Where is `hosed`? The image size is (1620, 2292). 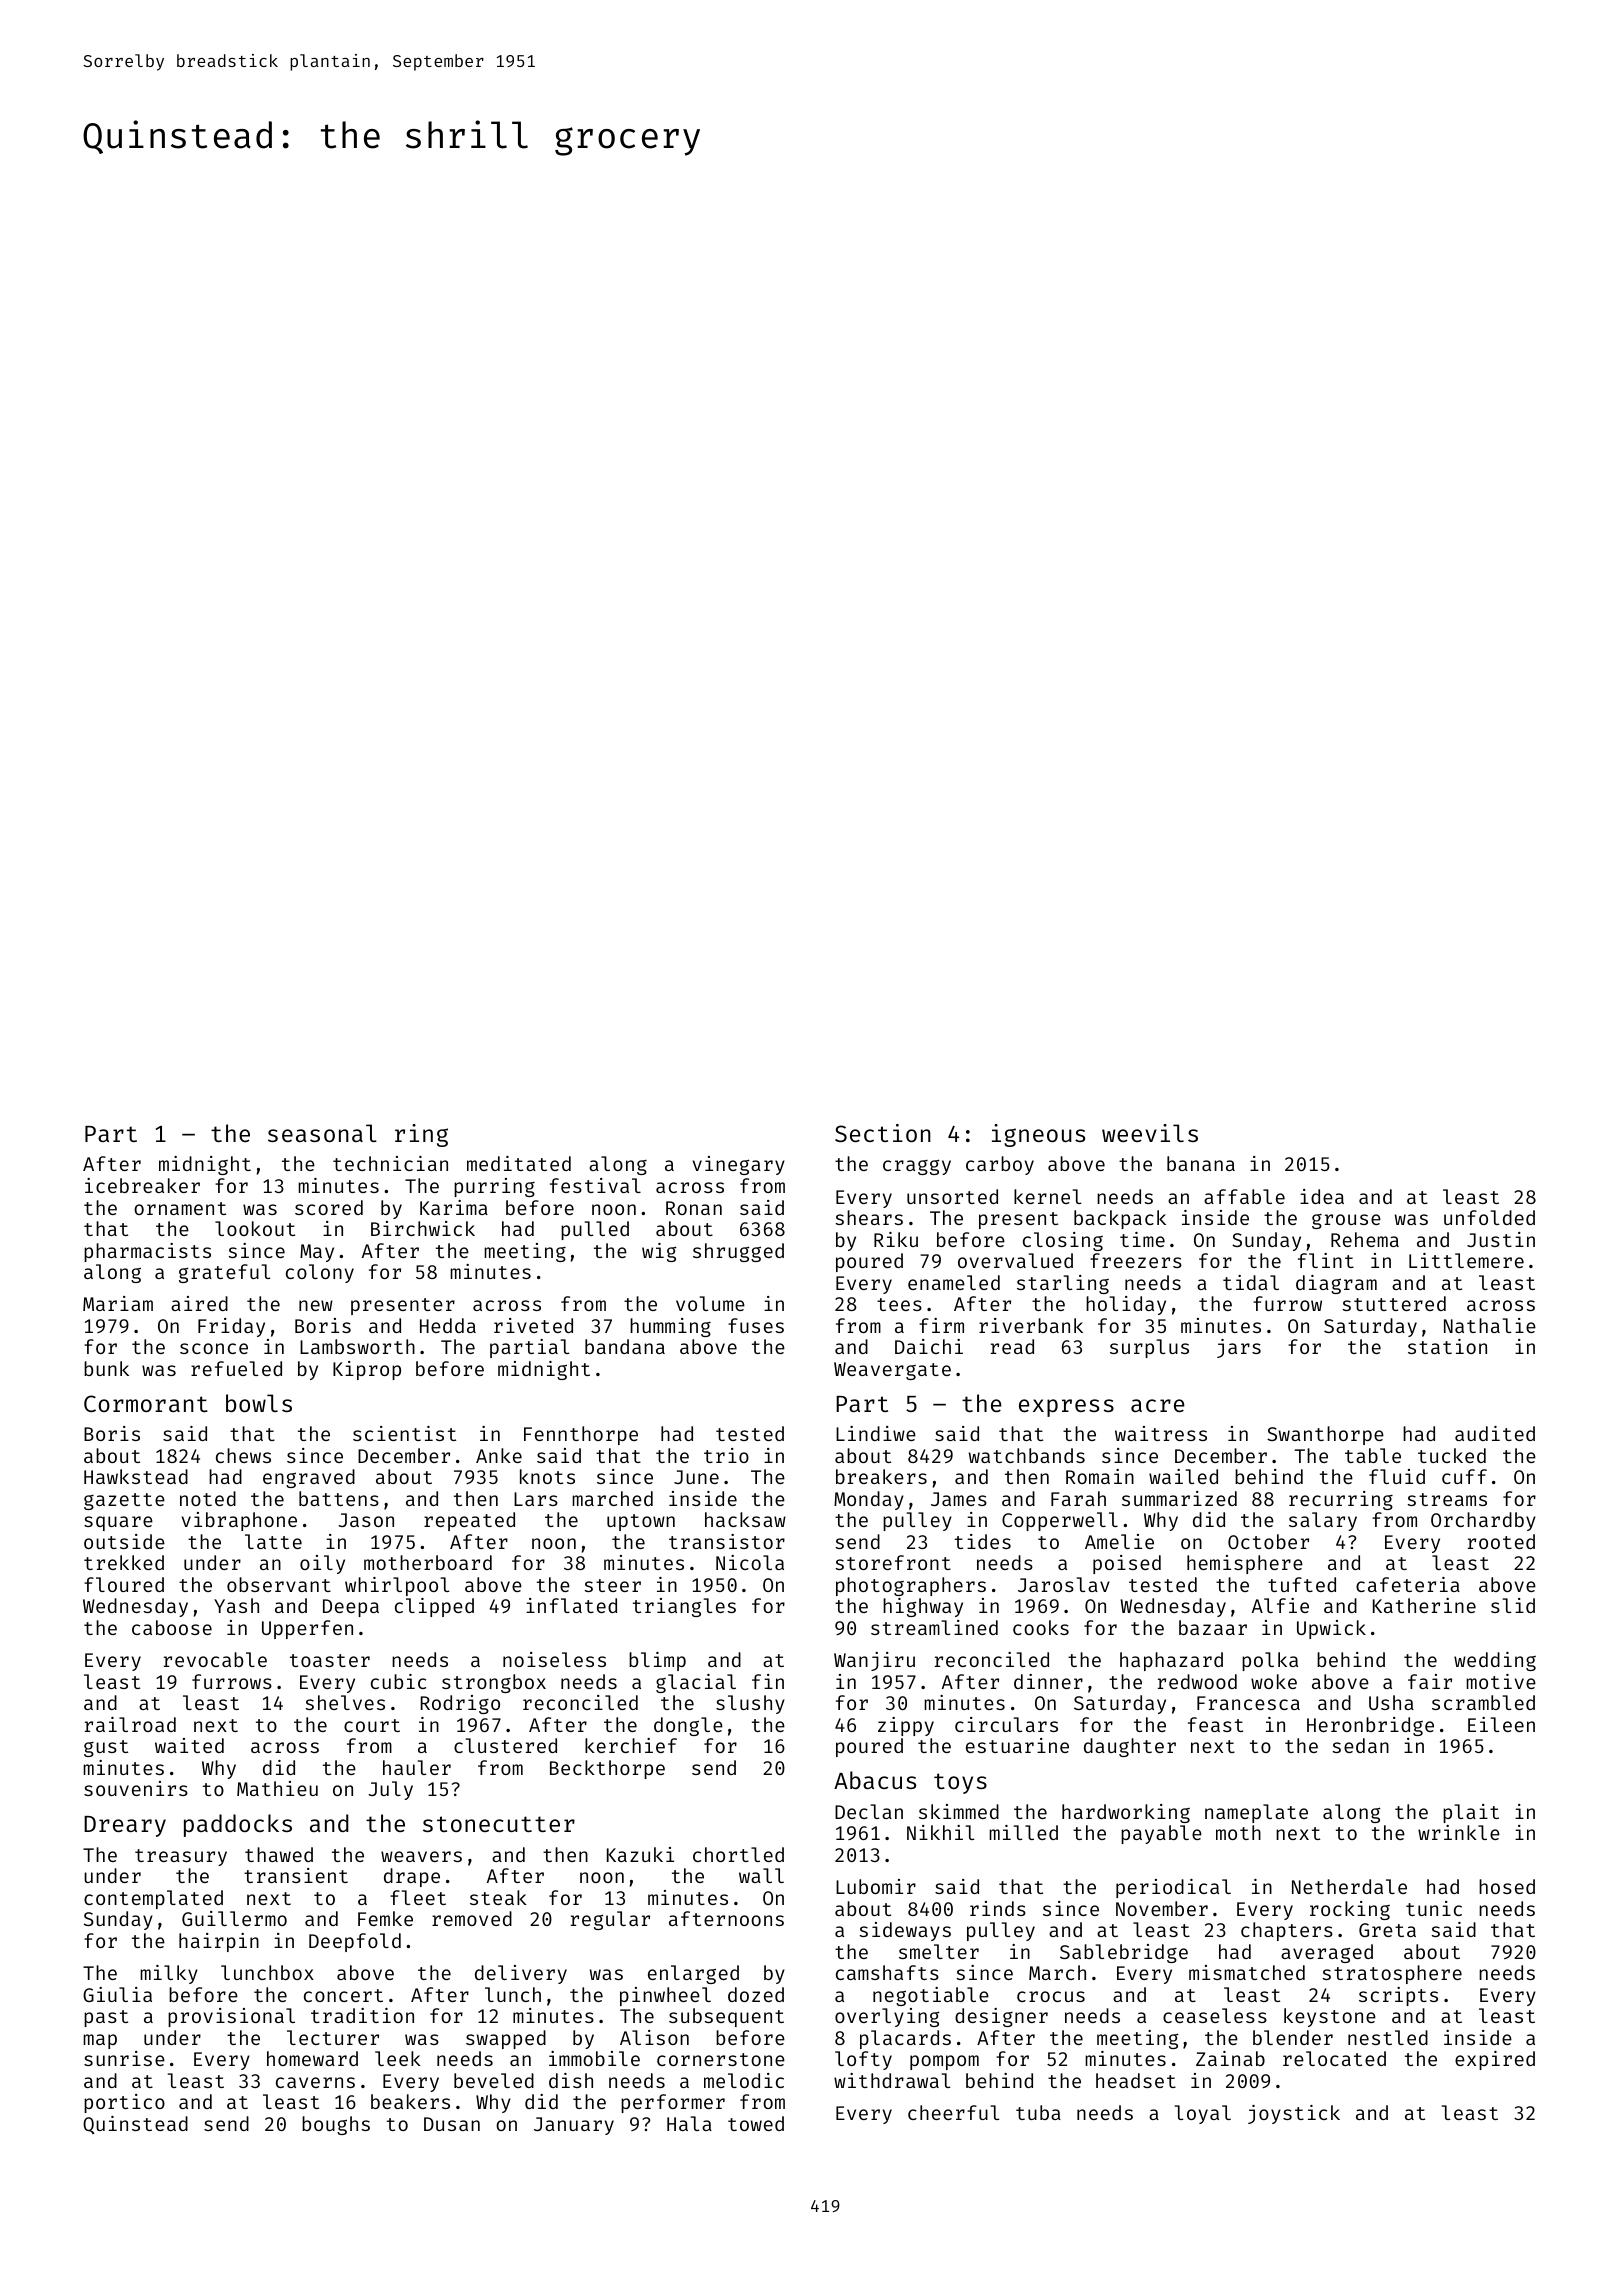 hosed is located at coordinates (1507, 1886).
